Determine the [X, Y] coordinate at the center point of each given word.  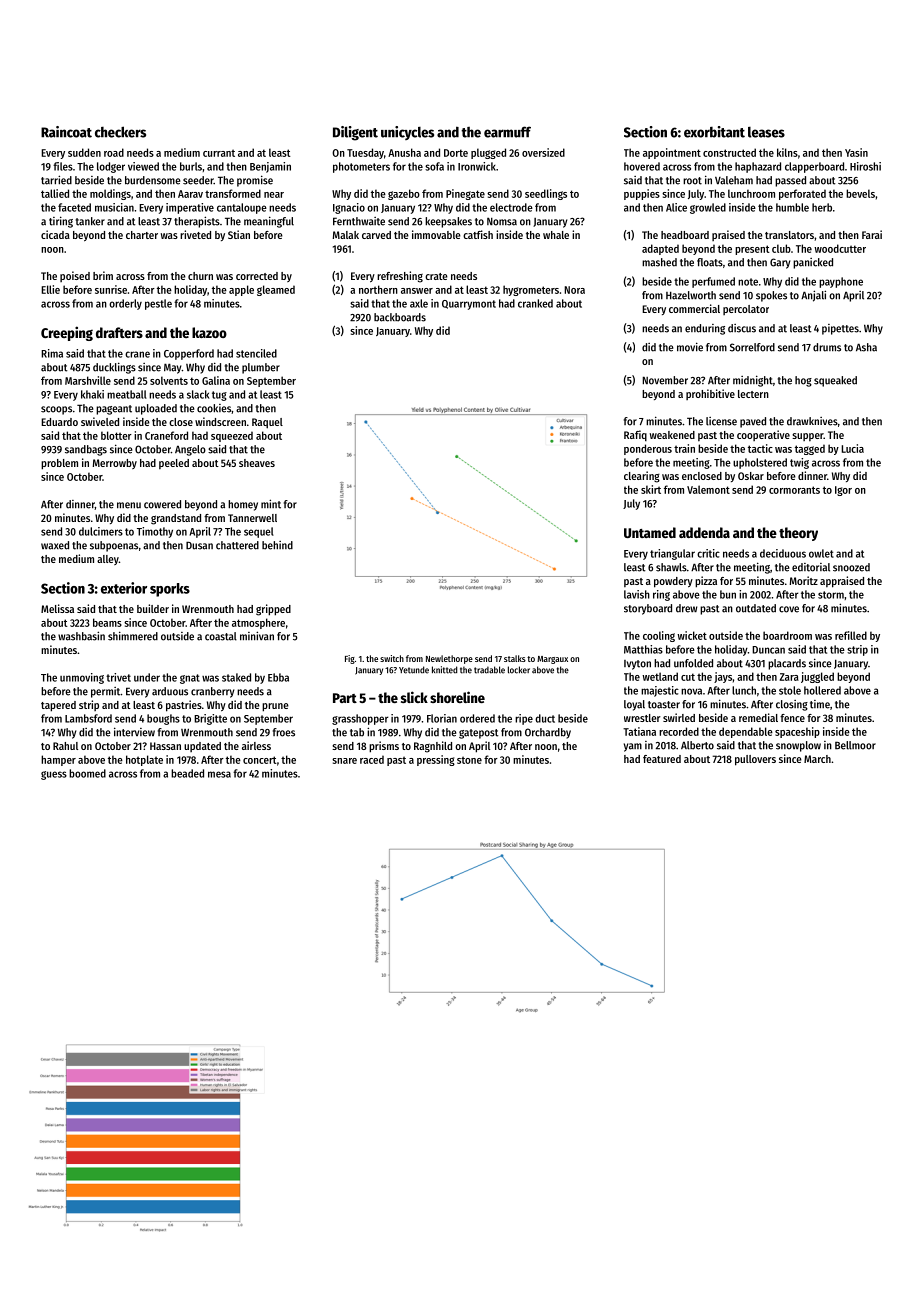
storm [831, 595]
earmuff [507, 132]
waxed [55, 545]
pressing [436, 760]
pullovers [755, 760]
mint [271, 504]
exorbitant [714, 132]
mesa [219, 774]
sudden [84, 152]
